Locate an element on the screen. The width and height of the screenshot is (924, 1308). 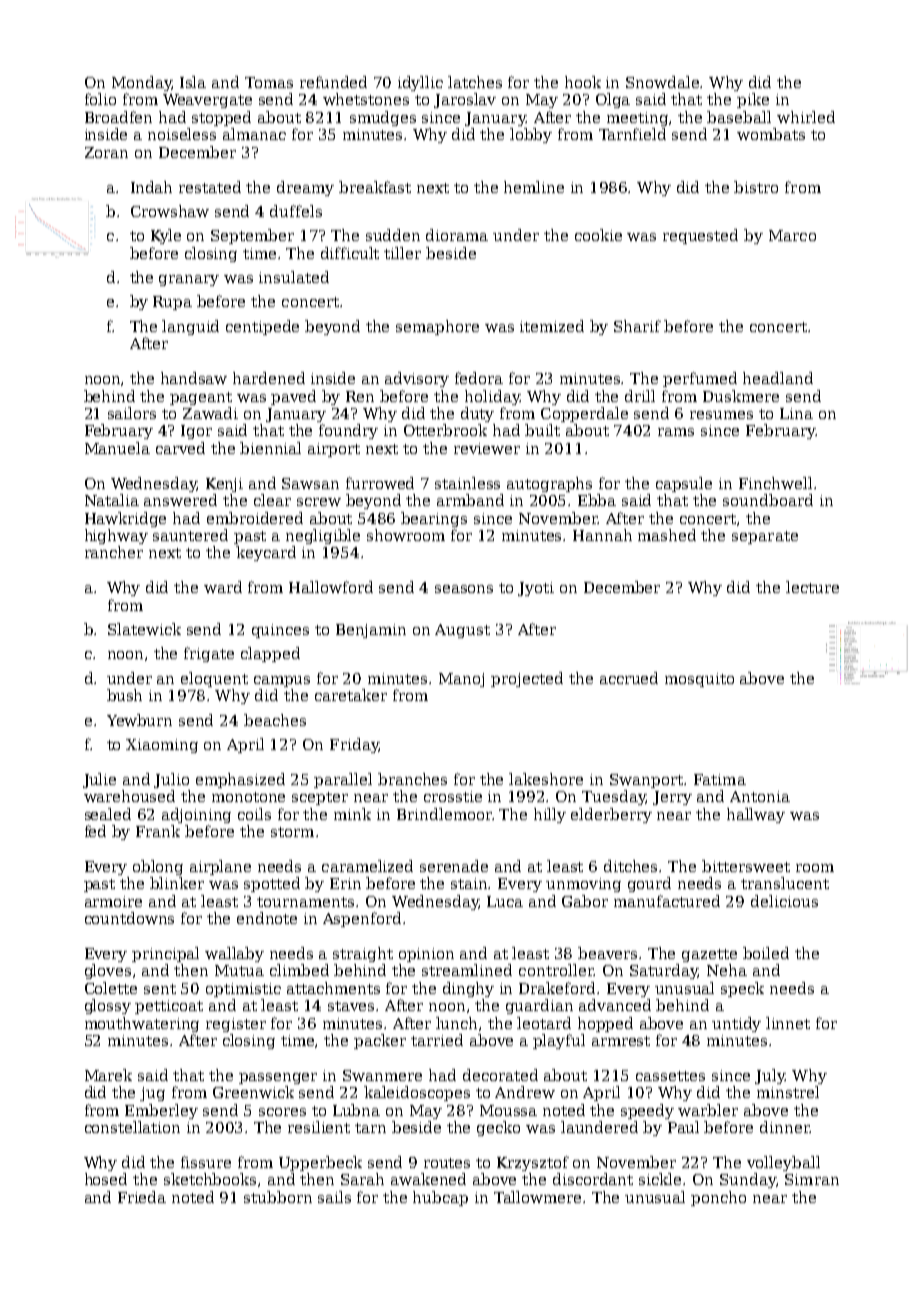
Tomas is located at coordinates (269, 82).
